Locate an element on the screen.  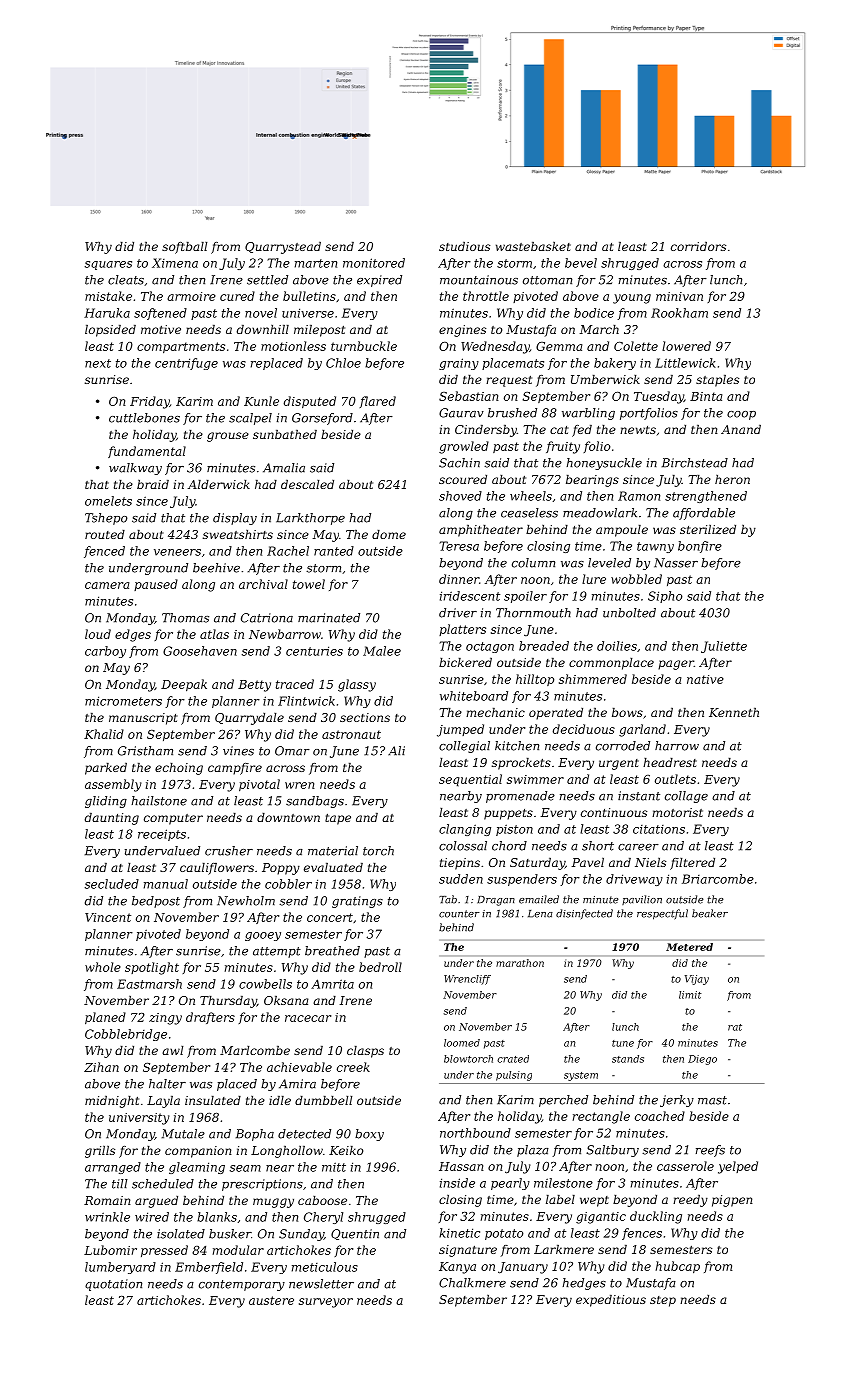
Anand is located at coordinates (741, 429).
